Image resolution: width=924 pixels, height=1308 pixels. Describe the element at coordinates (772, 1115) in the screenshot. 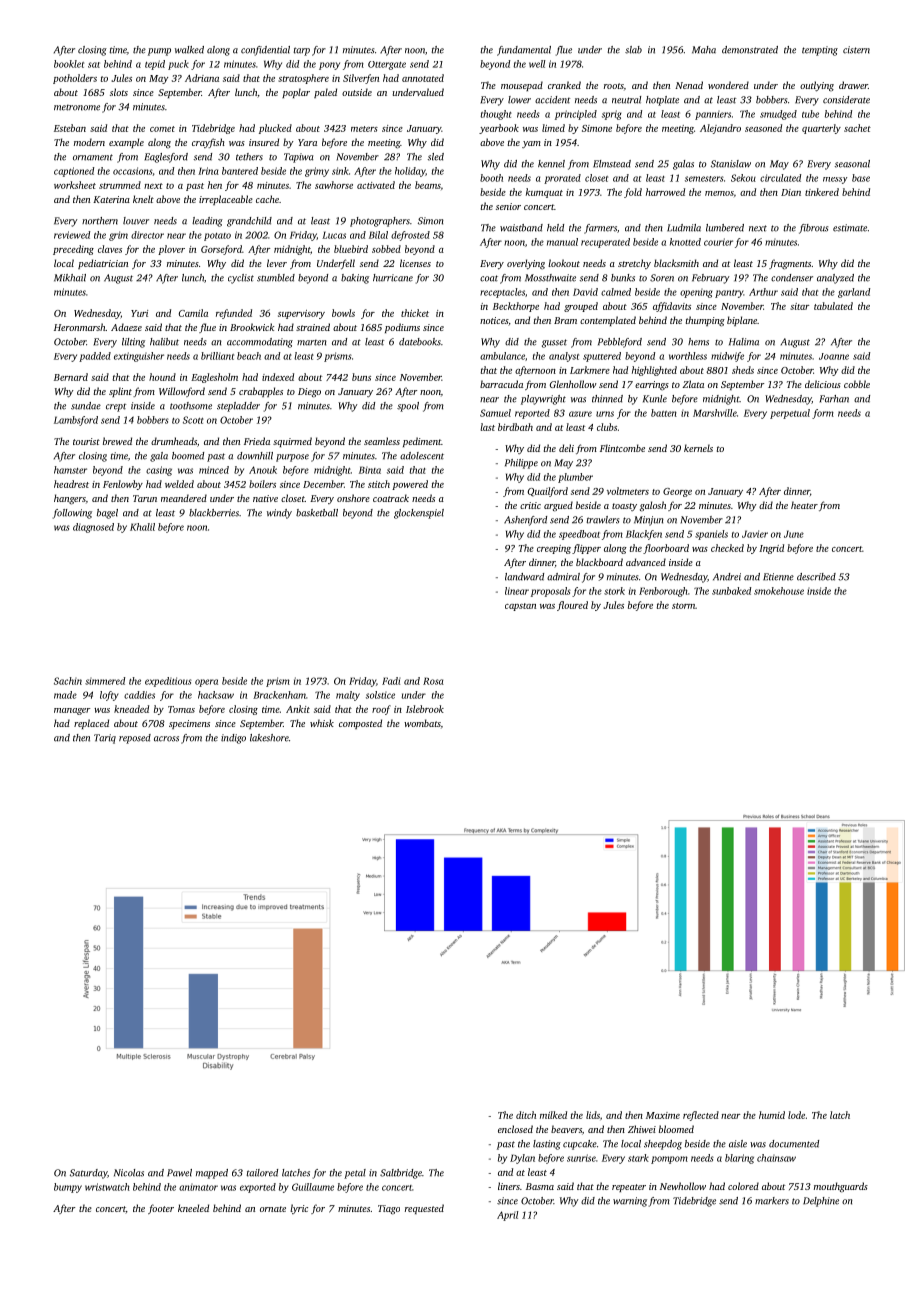

I see `humid` at that location.
